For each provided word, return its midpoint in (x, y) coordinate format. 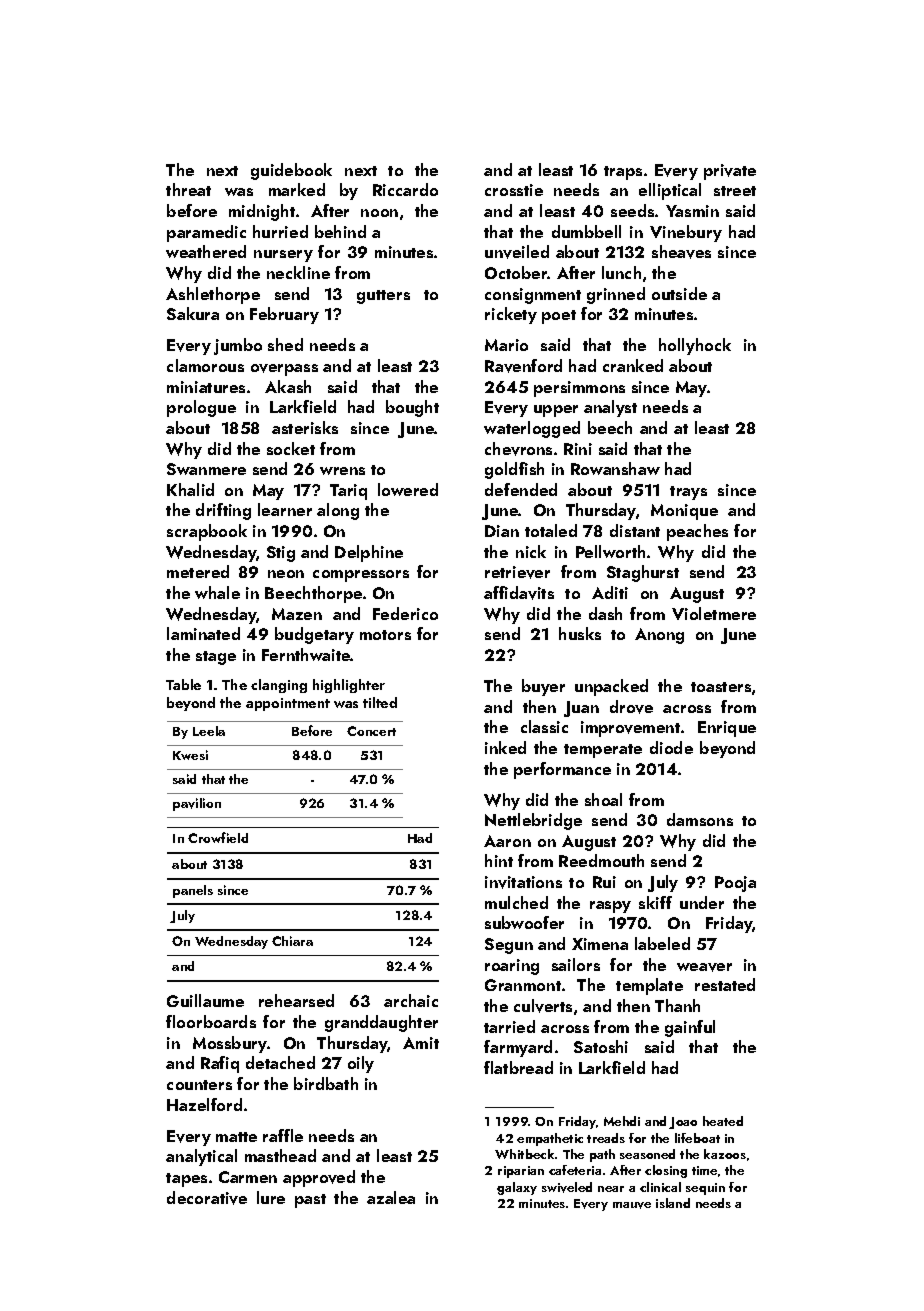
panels (193, 891)
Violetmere (714, 613)
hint (499, 860)
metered (198, 571)
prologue (201, 408)
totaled (551, 530)
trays (688, 493)
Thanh (677, 1005)
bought (412, 408)
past (310, 1201)
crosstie (514, 190)
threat (188, 189)
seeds (632, 210)
